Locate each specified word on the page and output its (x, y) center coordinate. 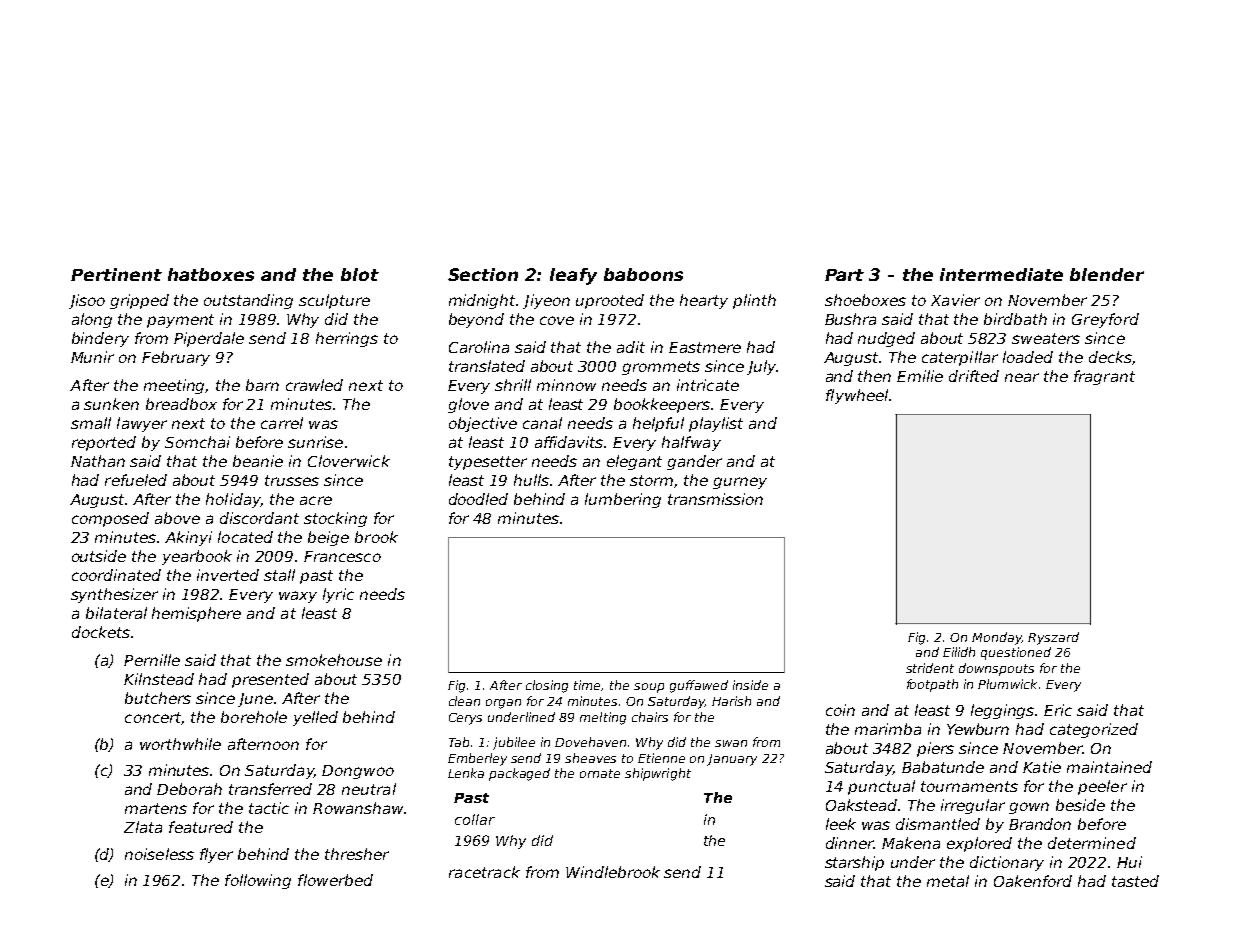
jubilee (514, 743)
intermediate (1001, 274)
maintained (1109, 767)
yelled (315, 718)
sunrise (315, 442)
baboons (643, 274)
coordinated (116, 575)
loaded (1028, 357)
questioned (1016, 653)
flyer (216, 855)
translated (487, 366)
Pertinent (116, 274)
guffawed (699, 686)
